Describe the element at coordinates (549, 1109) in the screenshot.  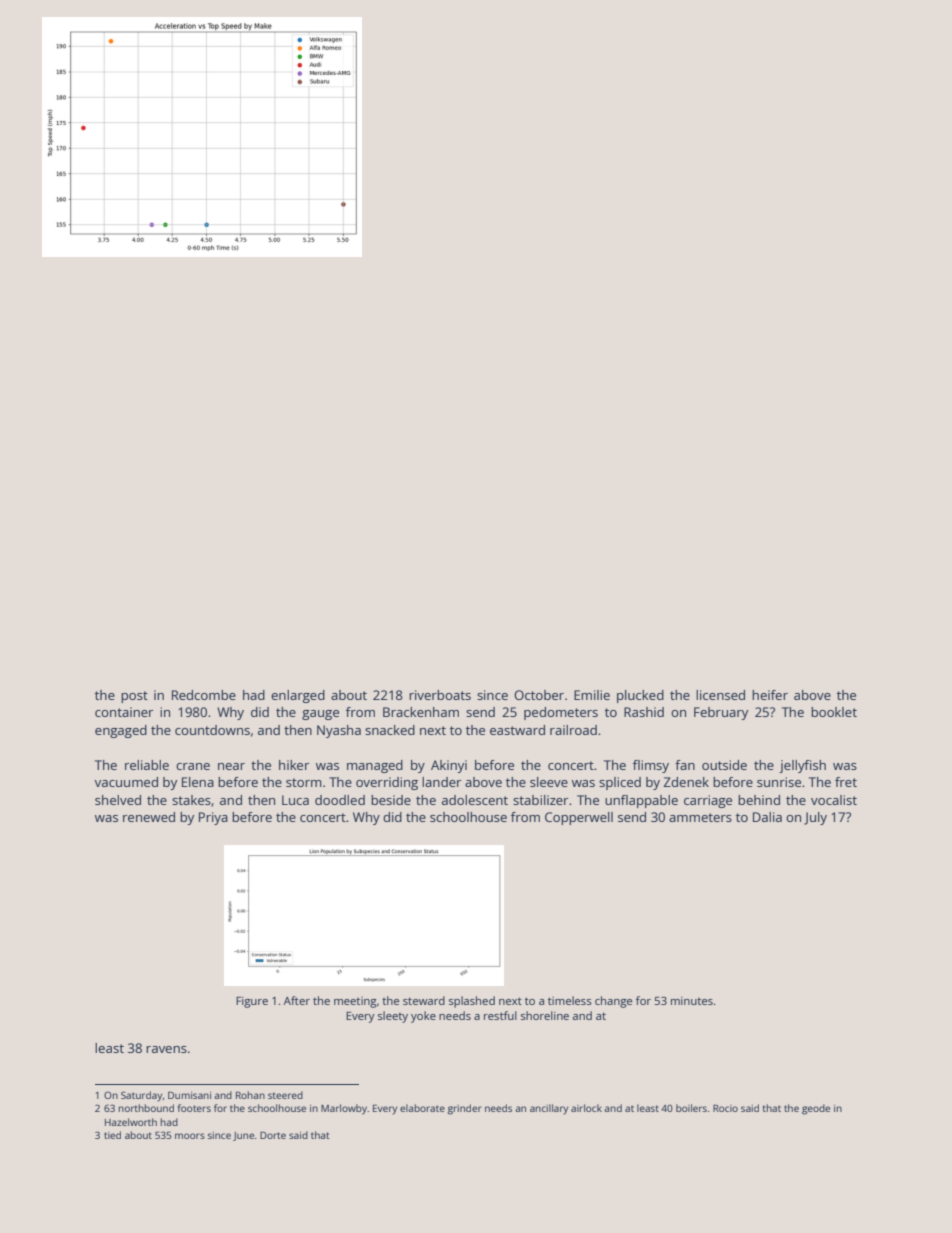
I see `ancillary` at that location.
